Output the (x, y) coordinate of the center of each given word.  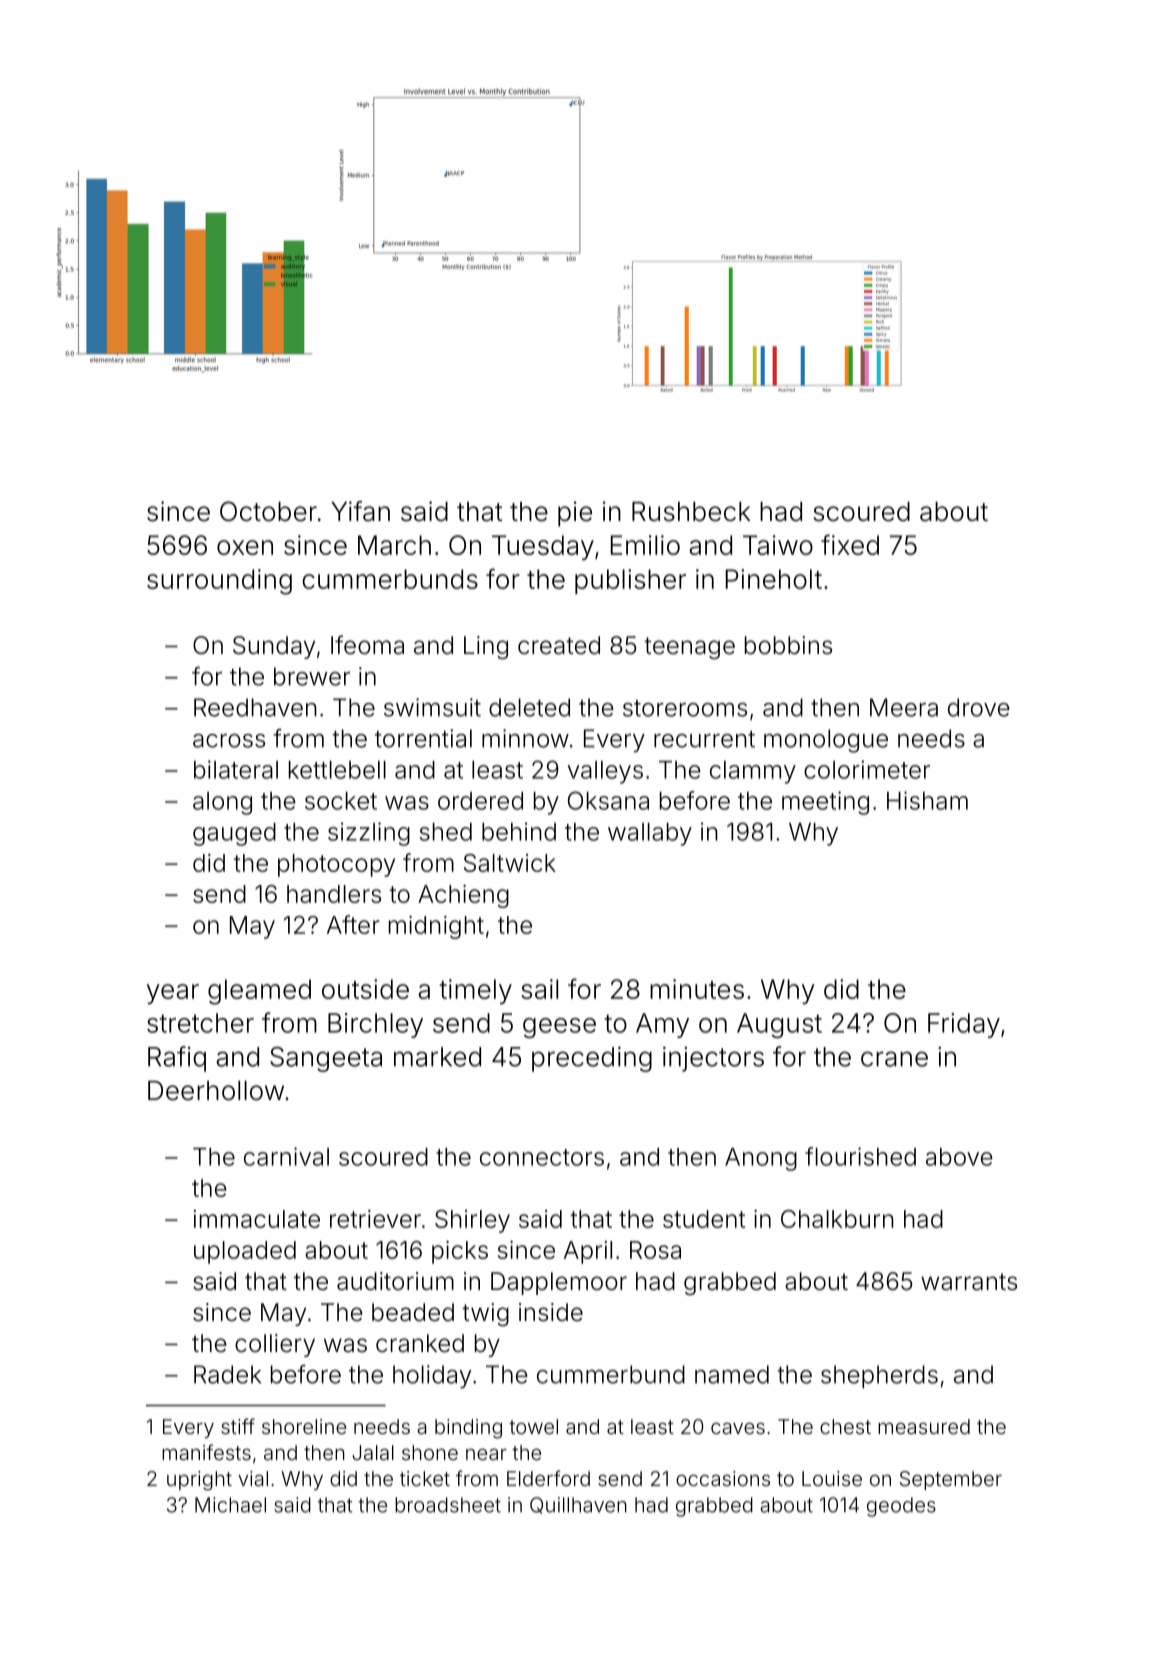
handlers (334, 894)
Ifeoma (367, 645)
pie (575, 514)
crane (894, 1059)
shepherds (879, 1376)
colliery (275, 1345)
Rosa (655, 1250)
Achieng (463, 896)
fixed (850, 544)
